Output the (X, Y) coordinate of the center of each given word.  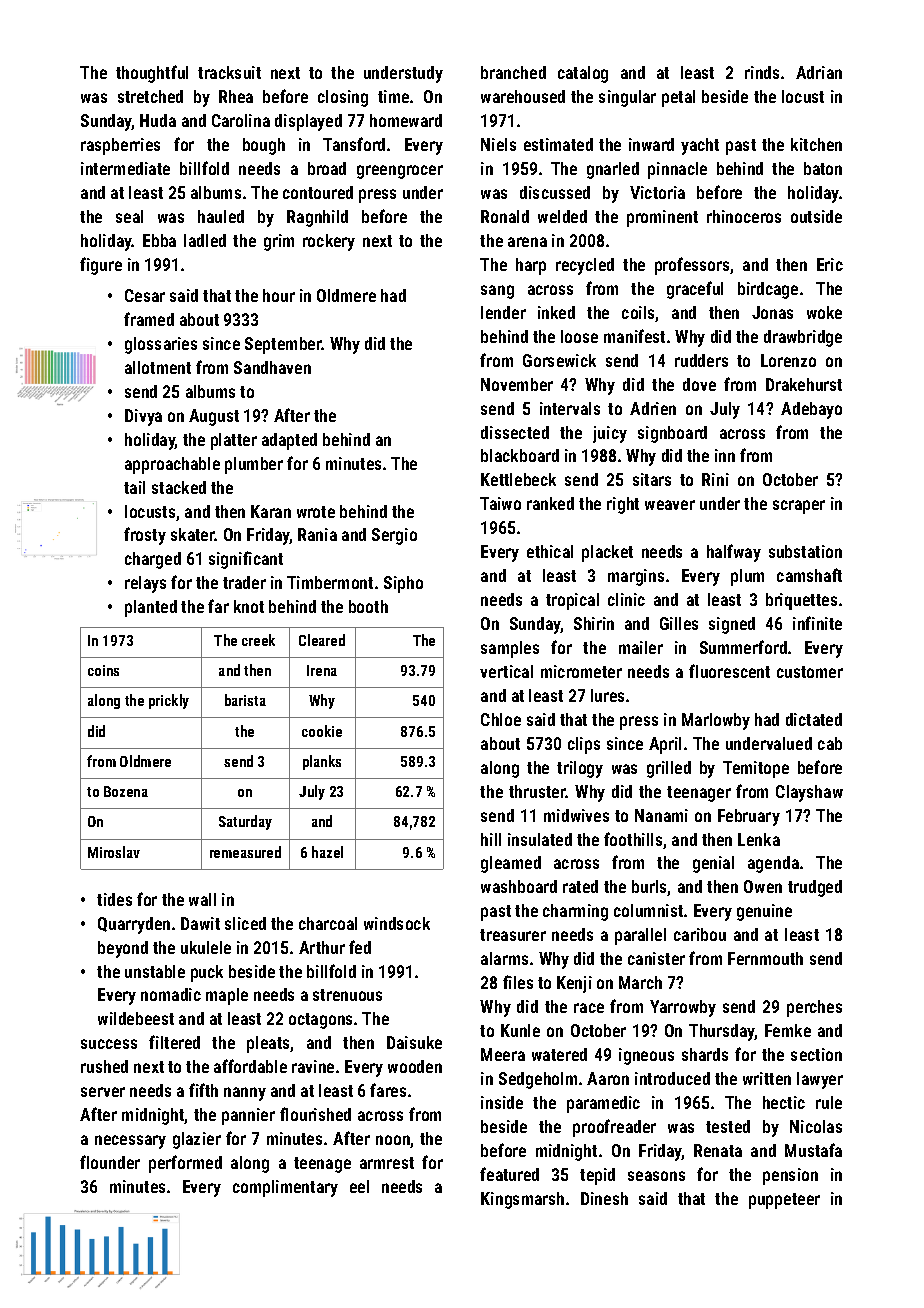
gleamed (511, 864)
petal (678, 98)
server (103, 1092)
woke (824, 312)
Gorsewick (559, 360)
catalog (583, 74)
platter (234, 441)
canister (656, 958)
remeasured (245, 852)
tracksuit (229, 72)
